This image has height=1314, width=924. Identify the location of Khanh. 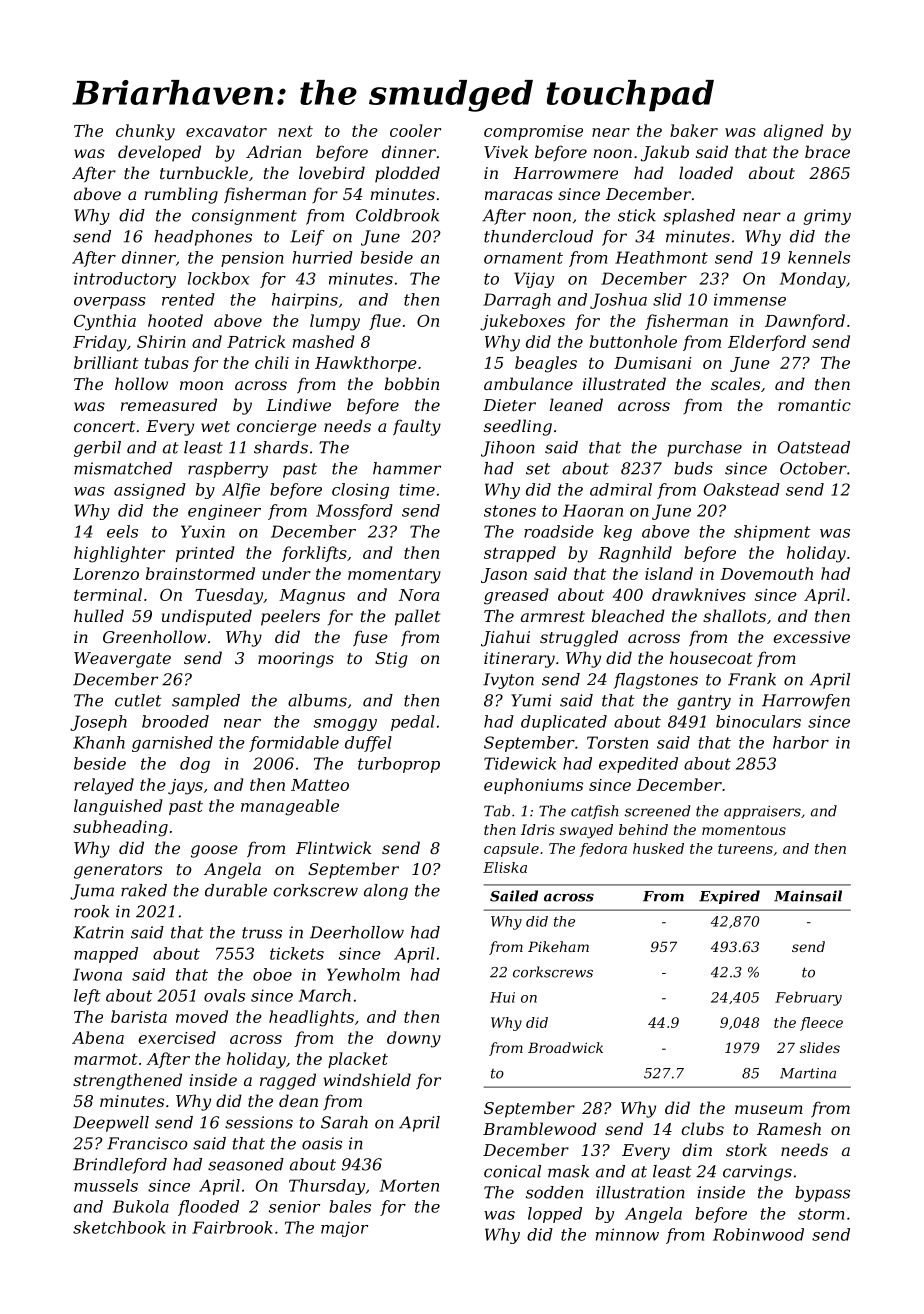
(99, 742).
